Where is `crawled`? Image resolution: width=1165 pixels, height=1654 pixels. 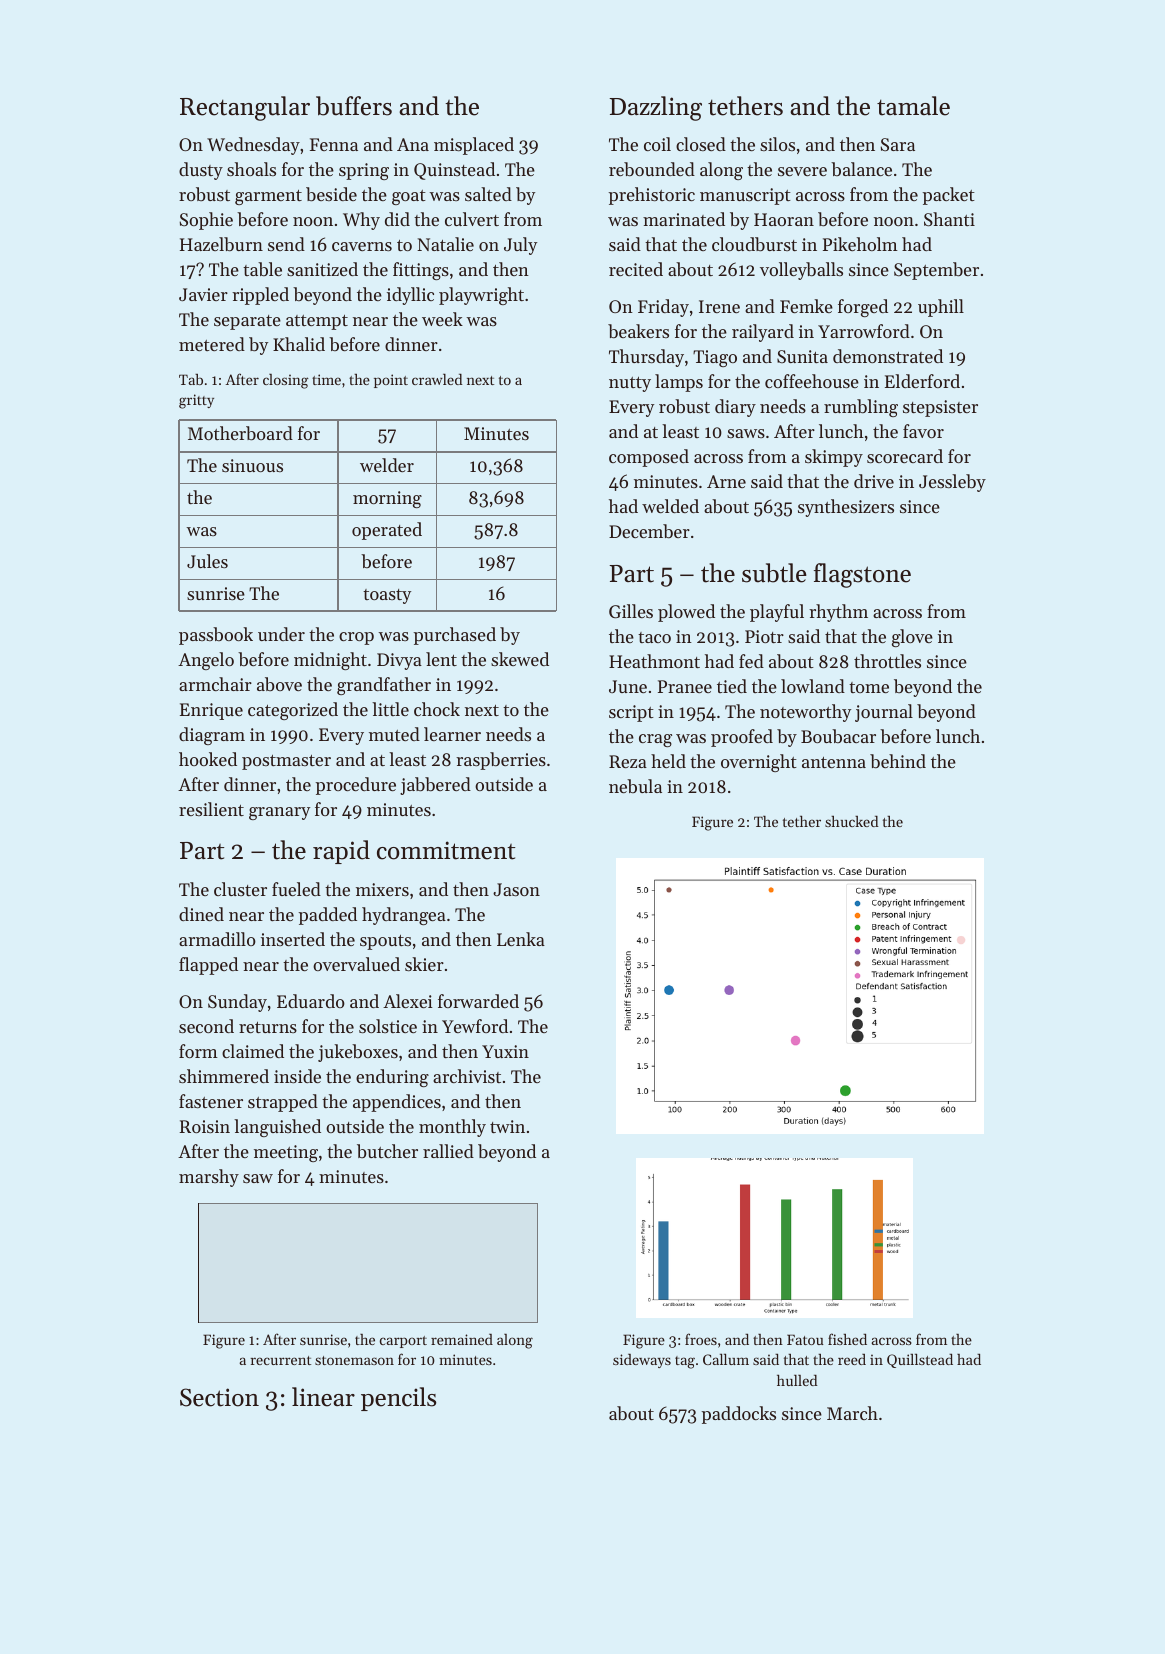
crawled is located at coordinates (437, 379).
